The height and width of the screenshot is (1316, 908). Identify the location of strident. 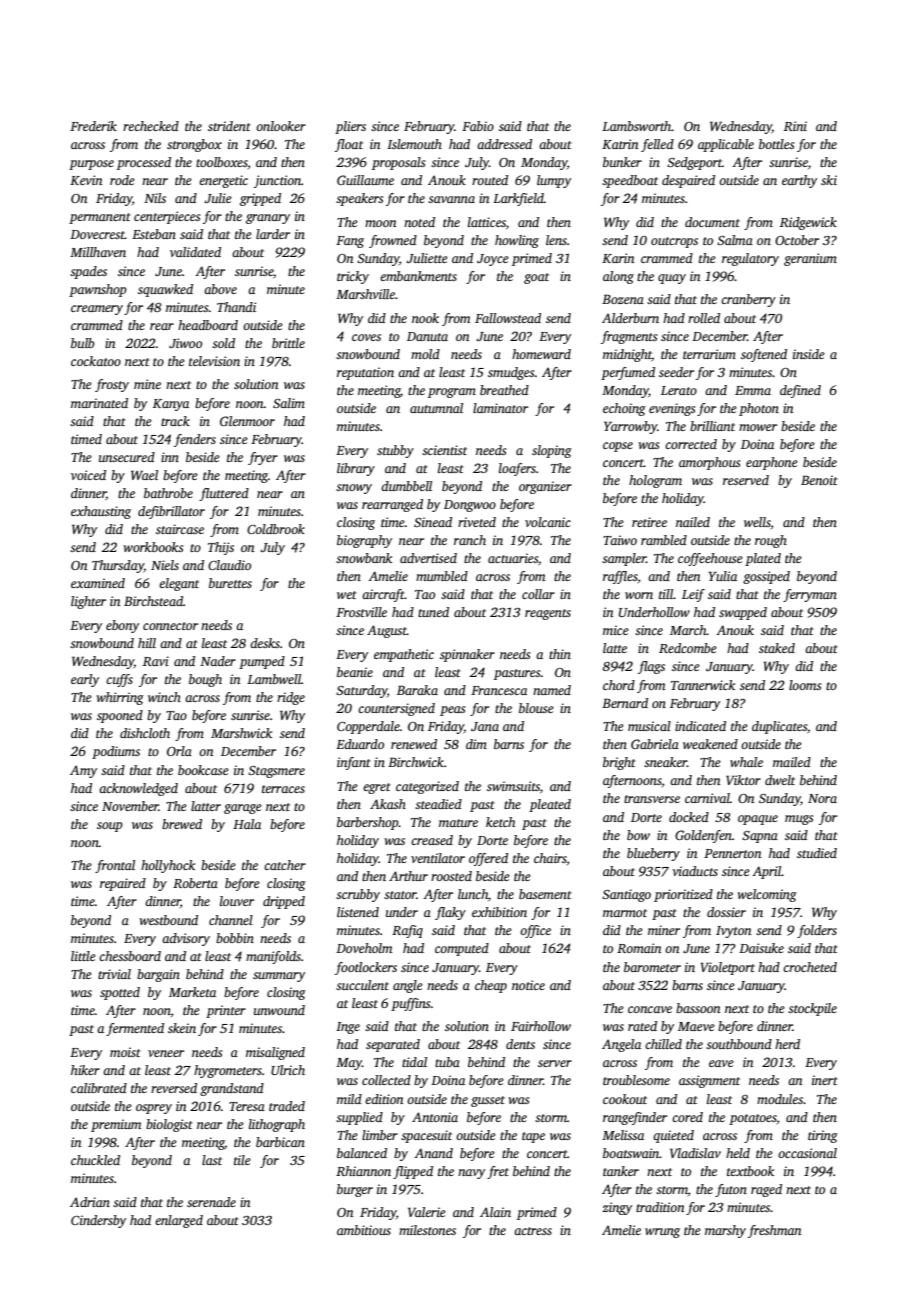
(229, 126).
